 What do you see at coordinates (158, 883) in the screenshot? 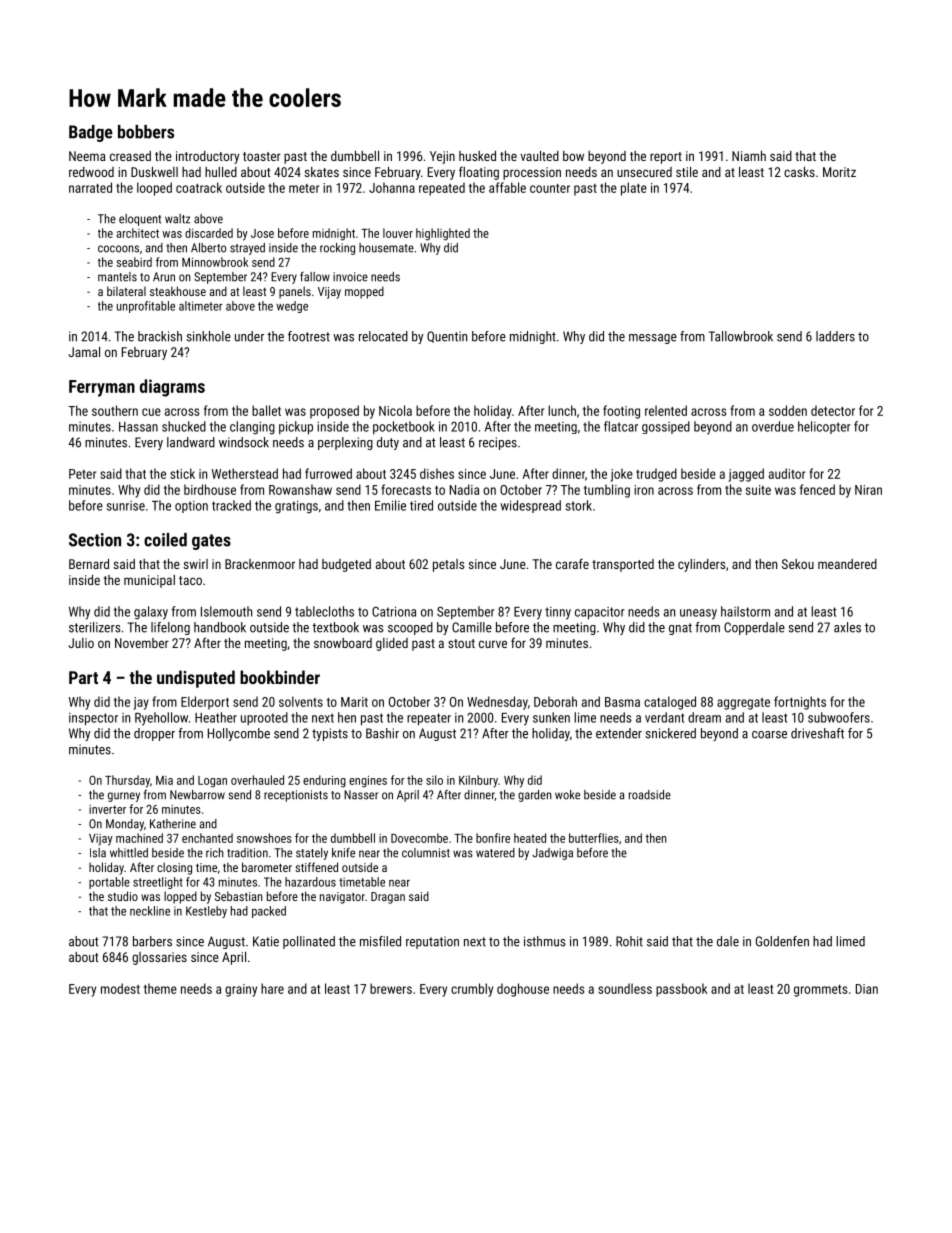
I see `streetlight` at bounding box center [158, 883].
